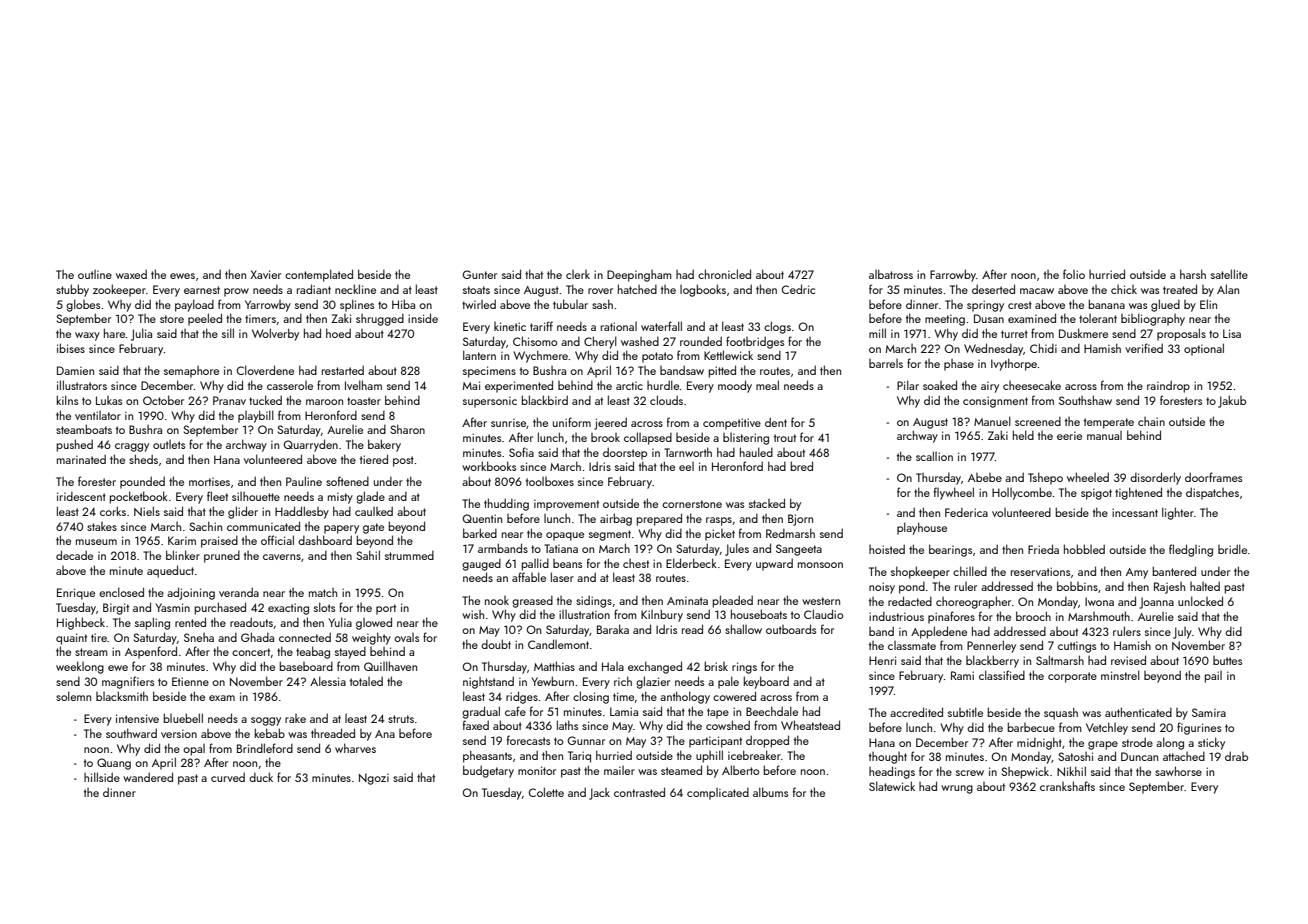 This page has height=924, width=1308. I want to click on Gunter, so click(479, 274).
